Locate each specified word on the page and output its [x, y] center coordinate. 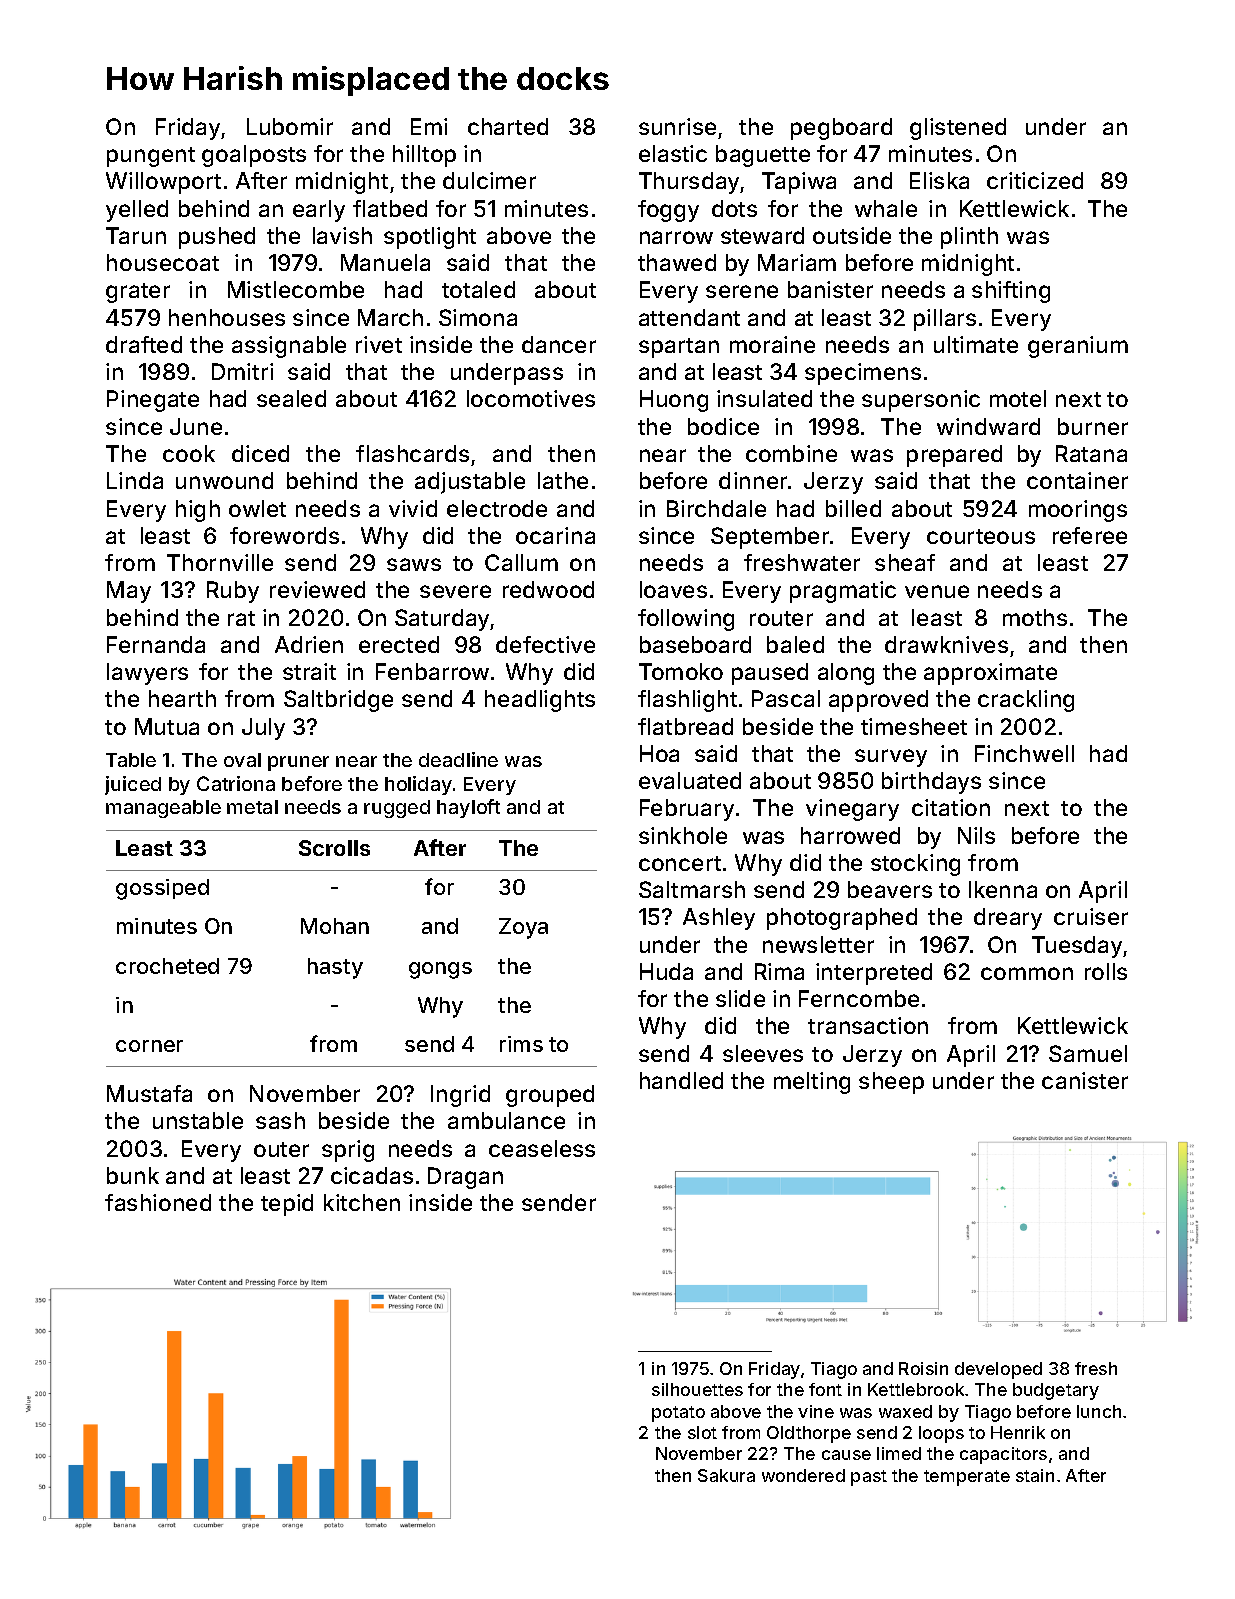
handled [681, 1080]
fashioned [158, 1202]
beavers [890, 889]
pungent [151, 157]
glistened [958, 129]
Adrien [309, 644]
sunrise [677, 126]
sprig [348, 1151]
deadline [458, 759]
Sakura [726, 1475]
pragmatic [843, 592]
